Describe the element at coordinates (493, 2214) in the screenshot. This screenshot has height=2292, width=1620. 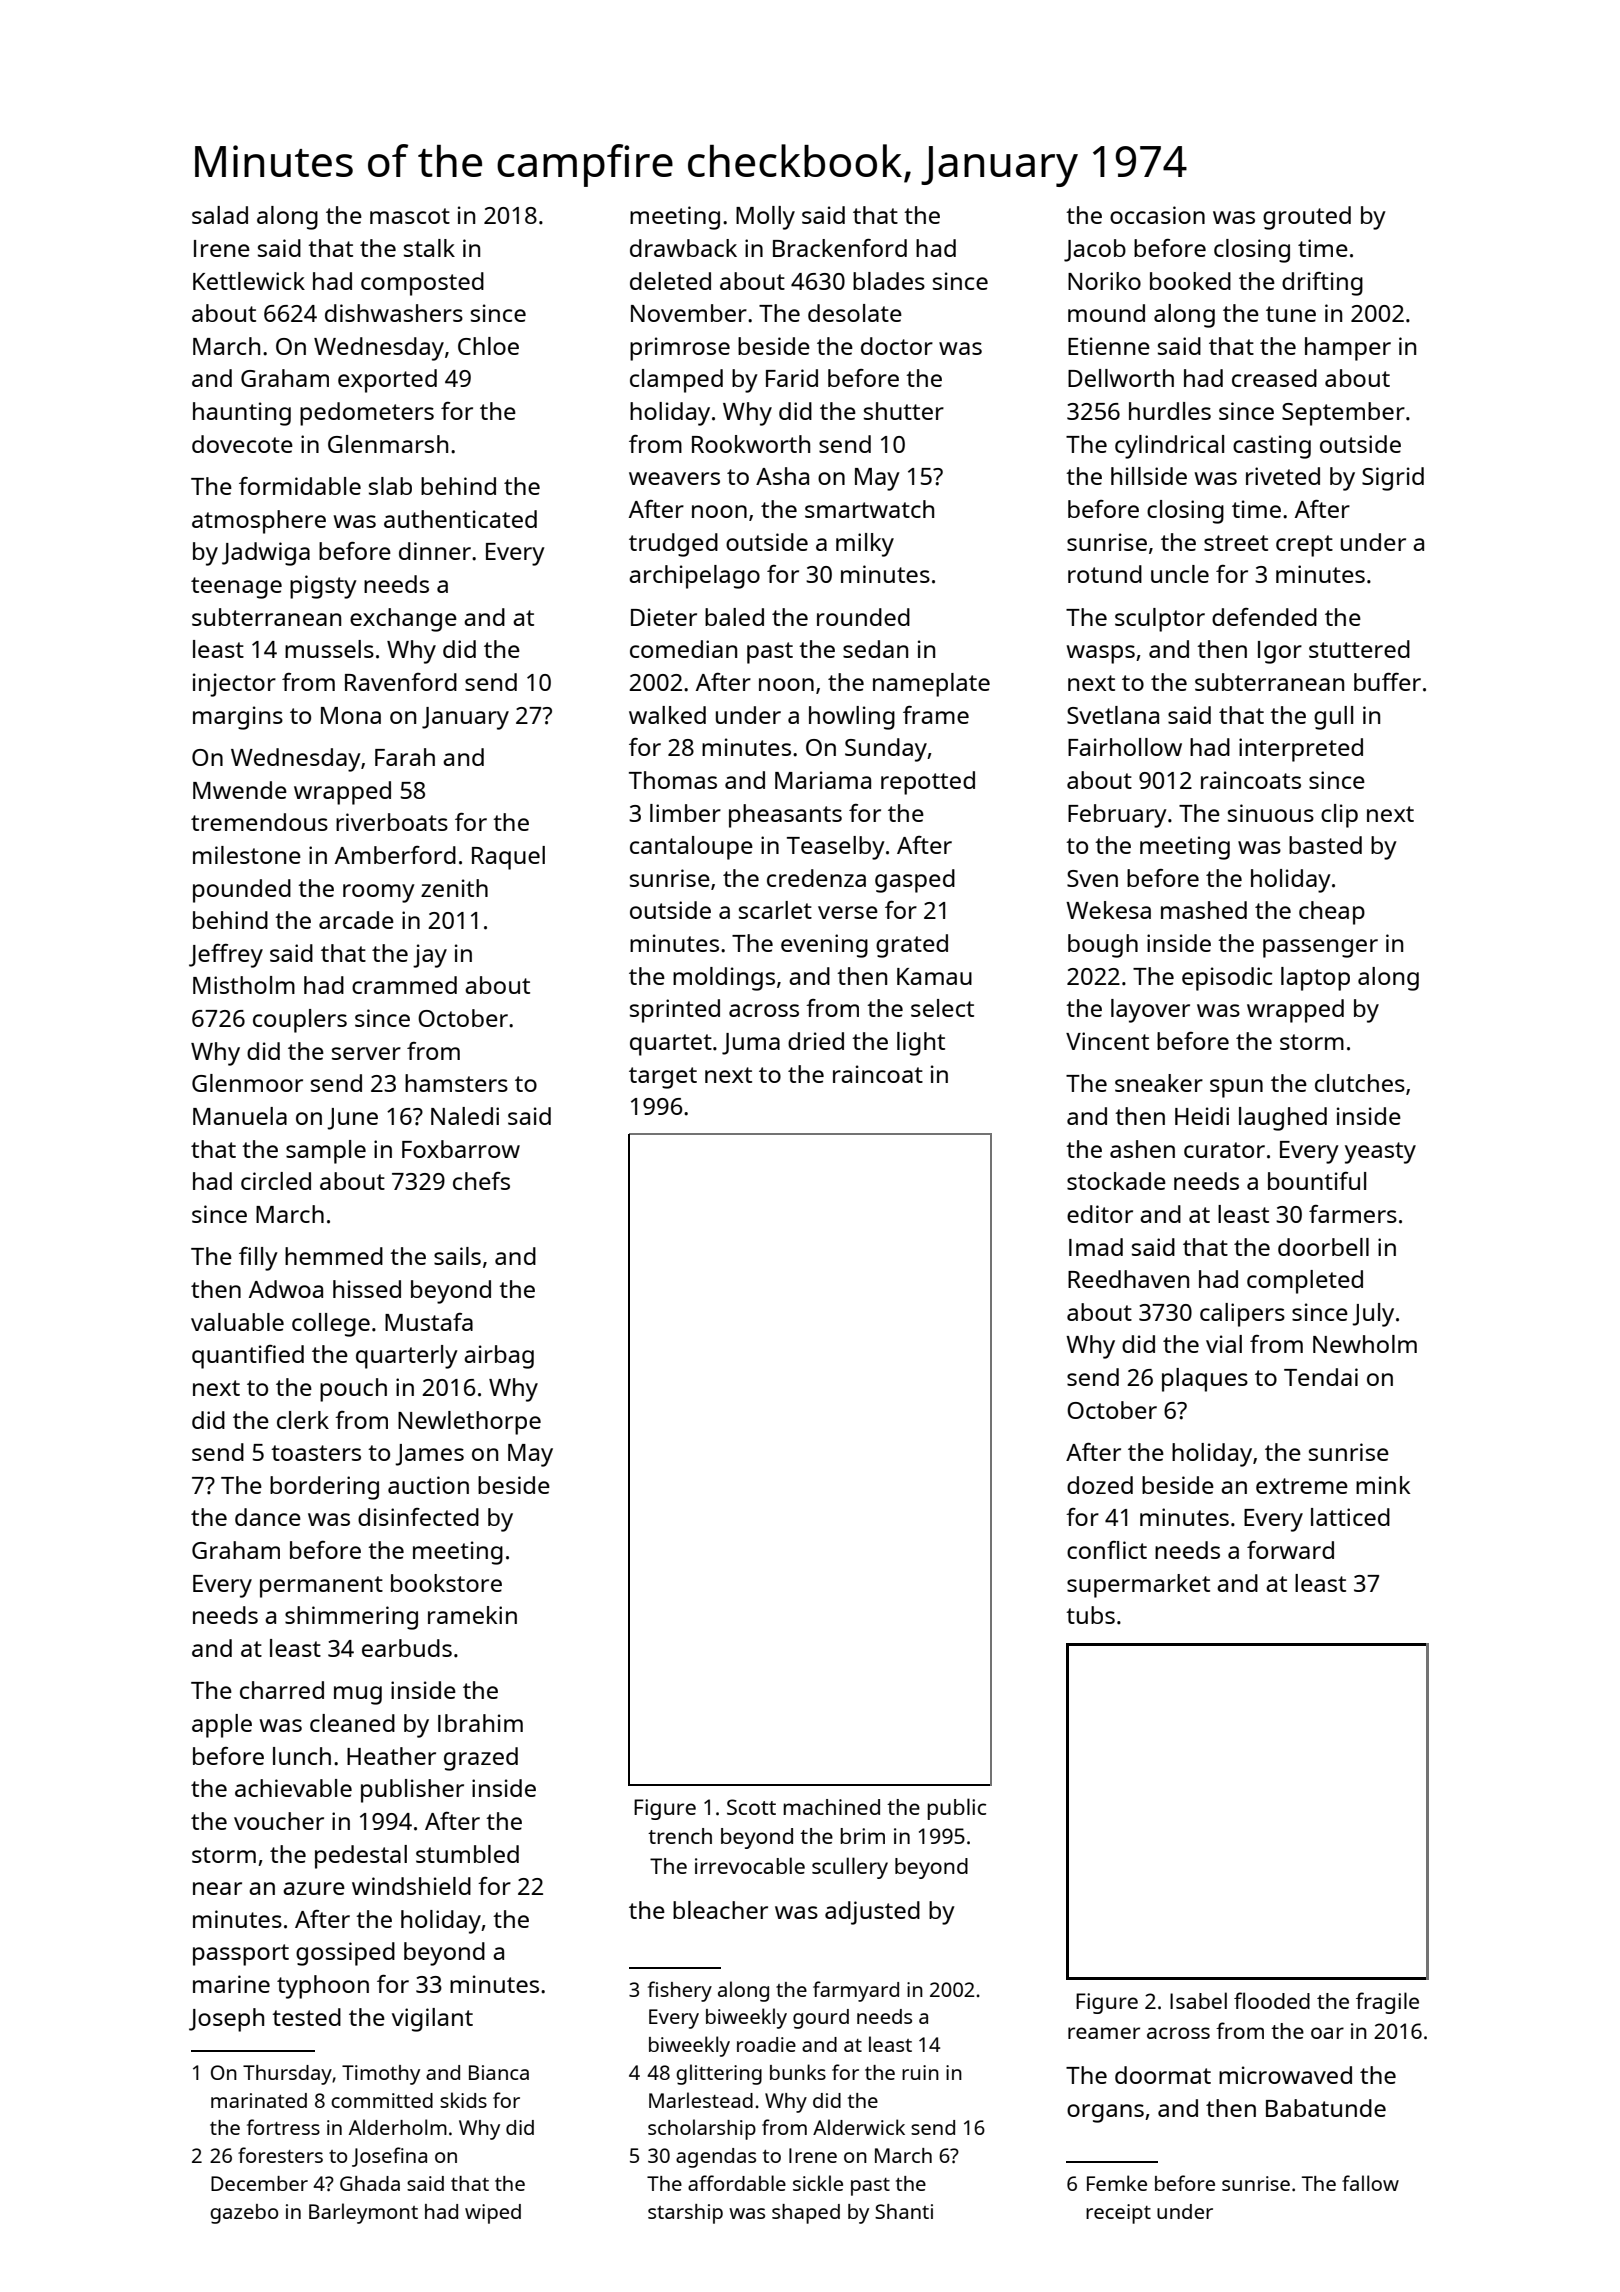
I see `wiped` at that location.
